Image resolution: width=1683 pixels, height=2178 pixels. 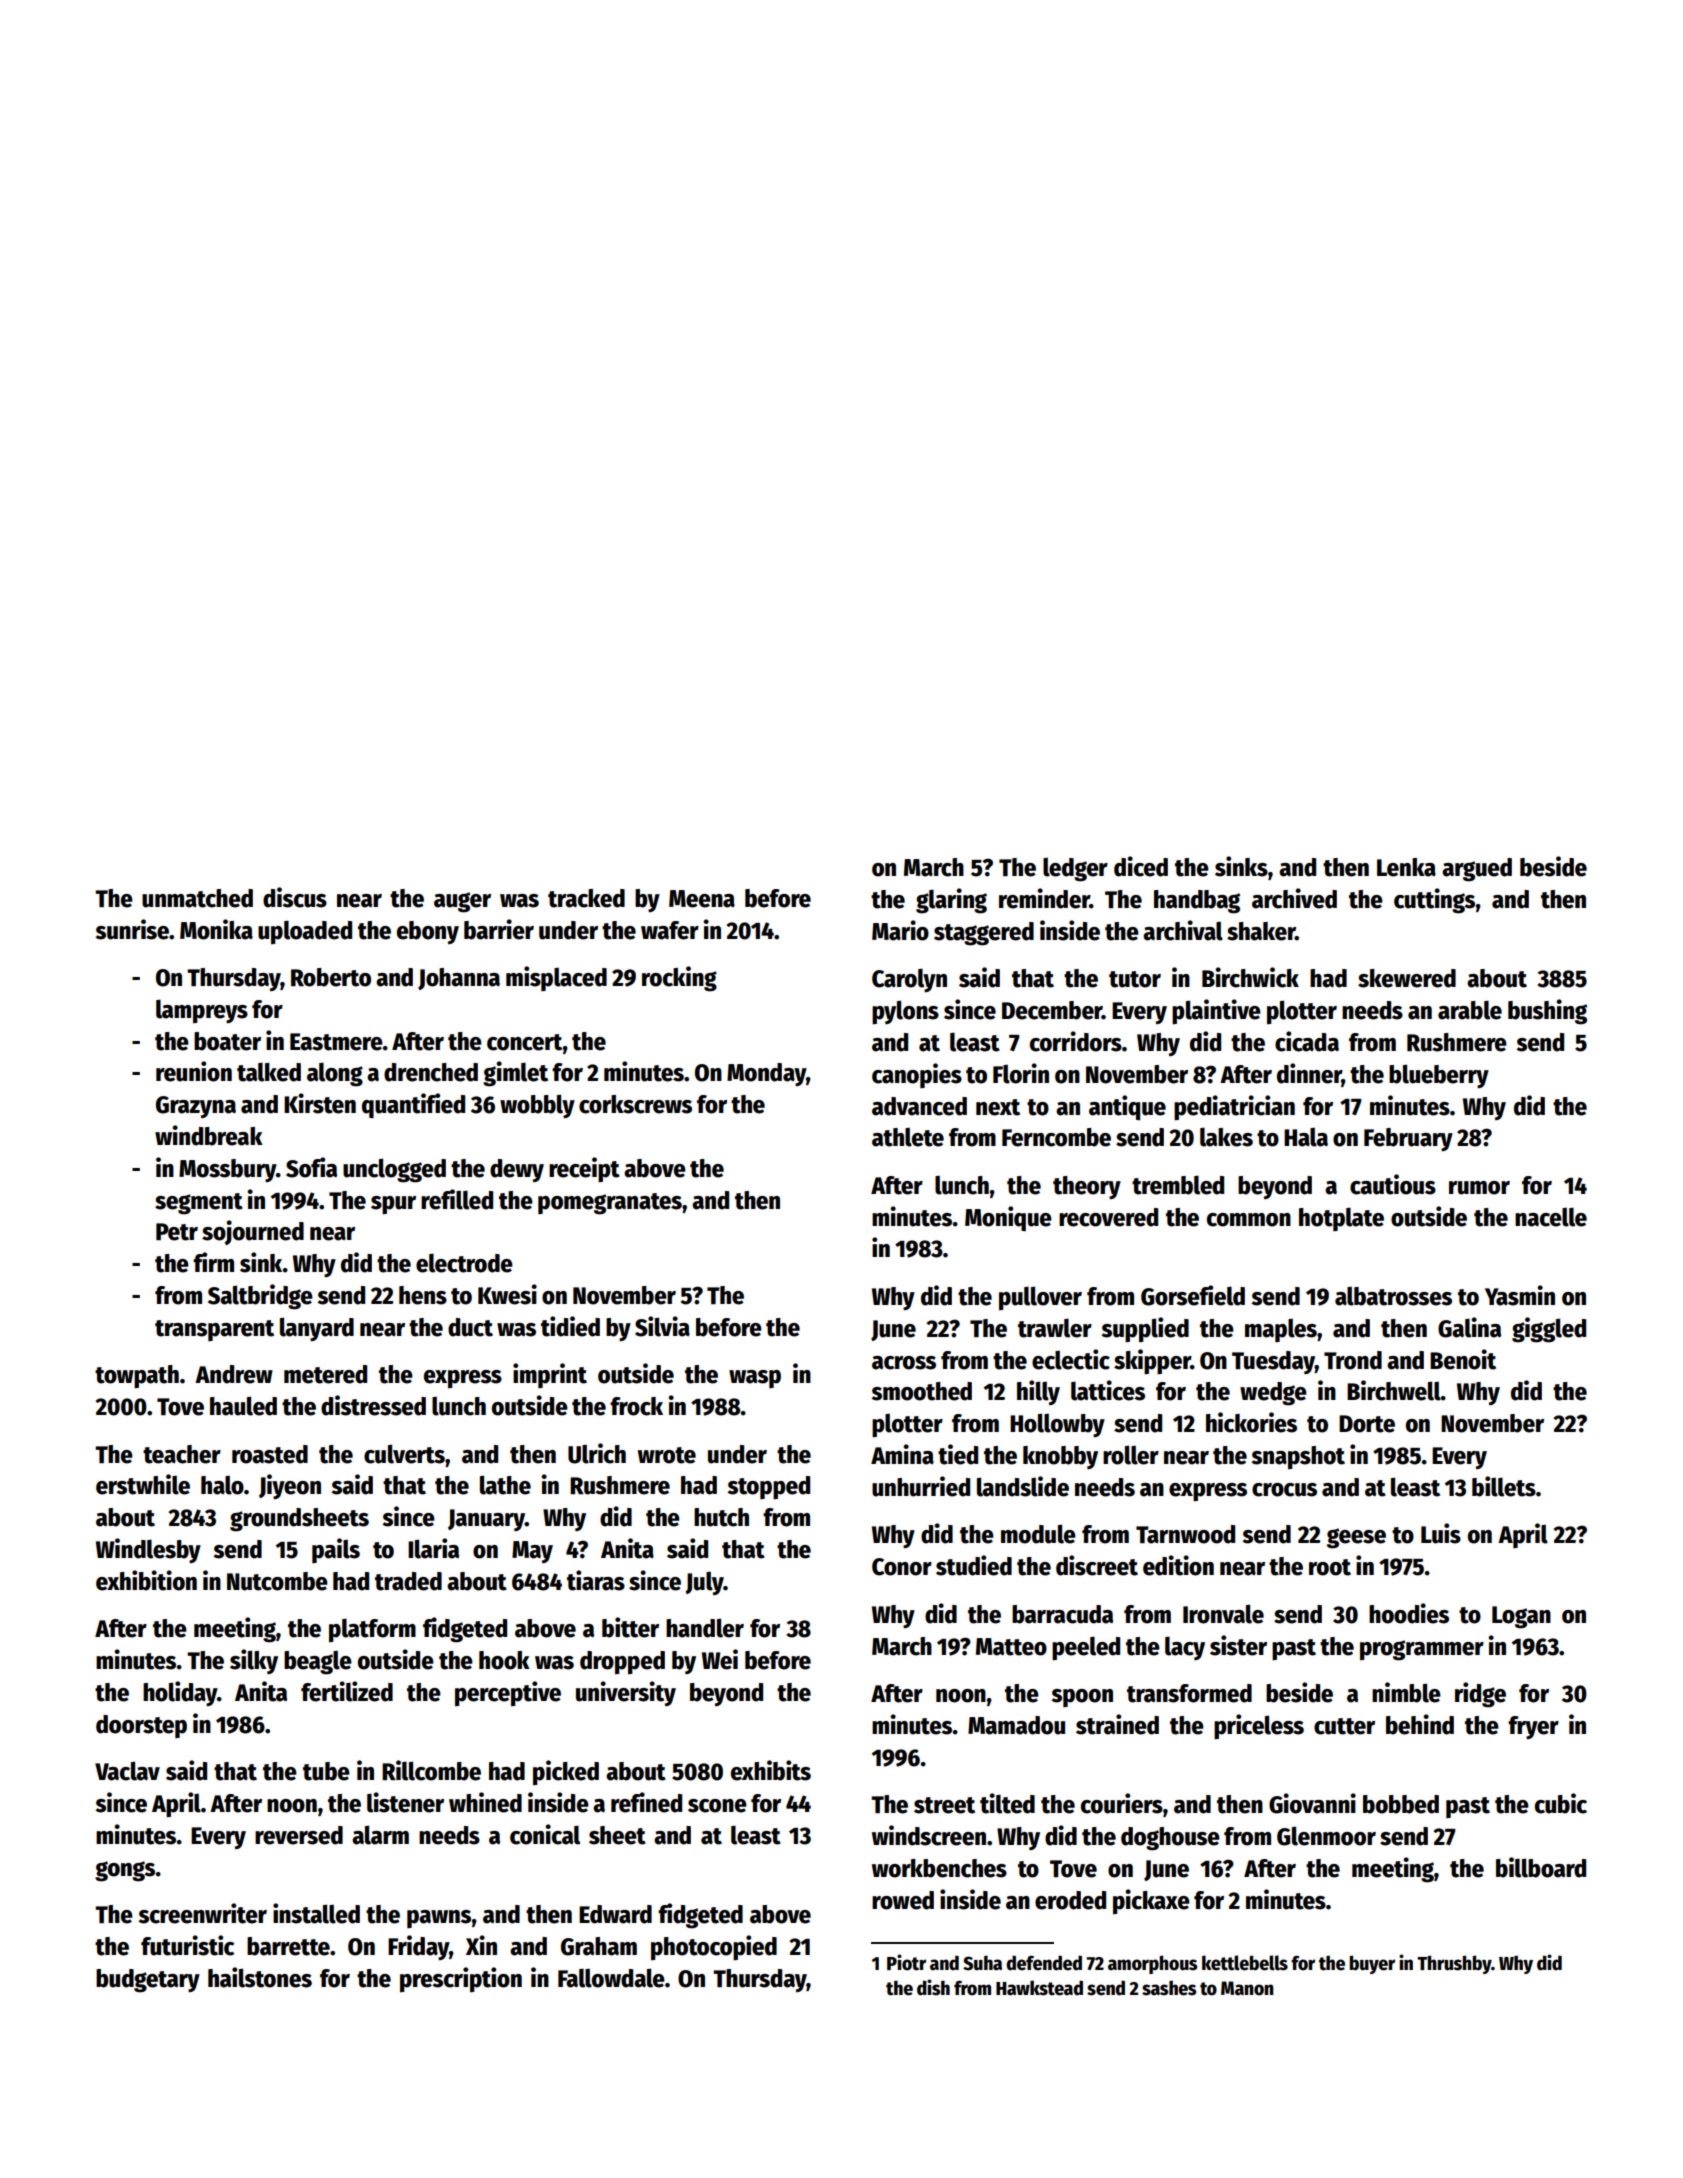 I want to click on hotplate, so click(x=1341, y=1219).
